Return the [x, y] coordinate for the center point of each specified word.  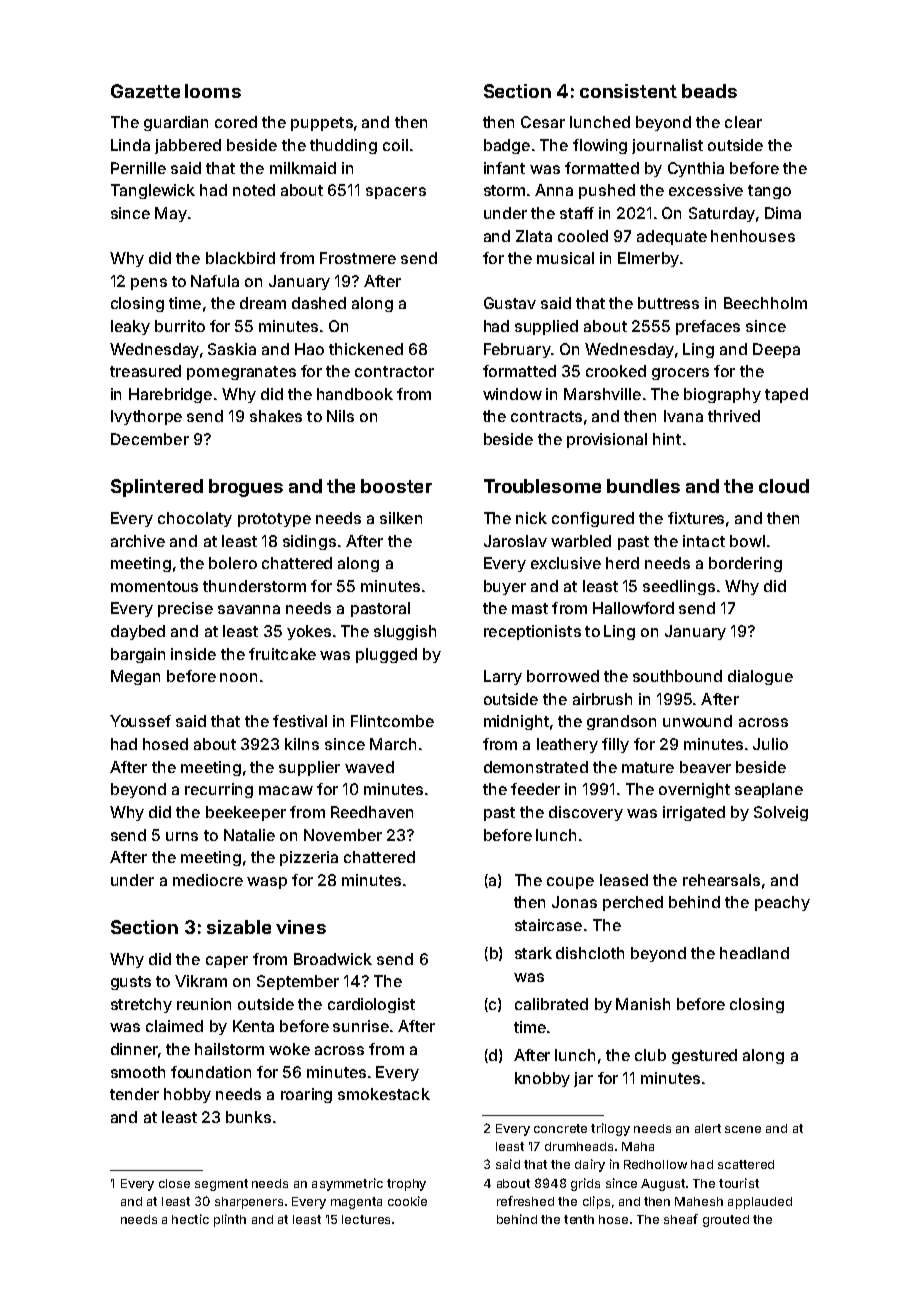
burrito [180, 326]
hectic [190, 1219]
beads [709, 91]
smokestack [384, 1094]
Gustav [510, 303]
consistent [628, 91]
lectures [366, 1219]
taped [786, 395]
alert [708, 1128]
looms [213, 91]
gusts [131, 983]
